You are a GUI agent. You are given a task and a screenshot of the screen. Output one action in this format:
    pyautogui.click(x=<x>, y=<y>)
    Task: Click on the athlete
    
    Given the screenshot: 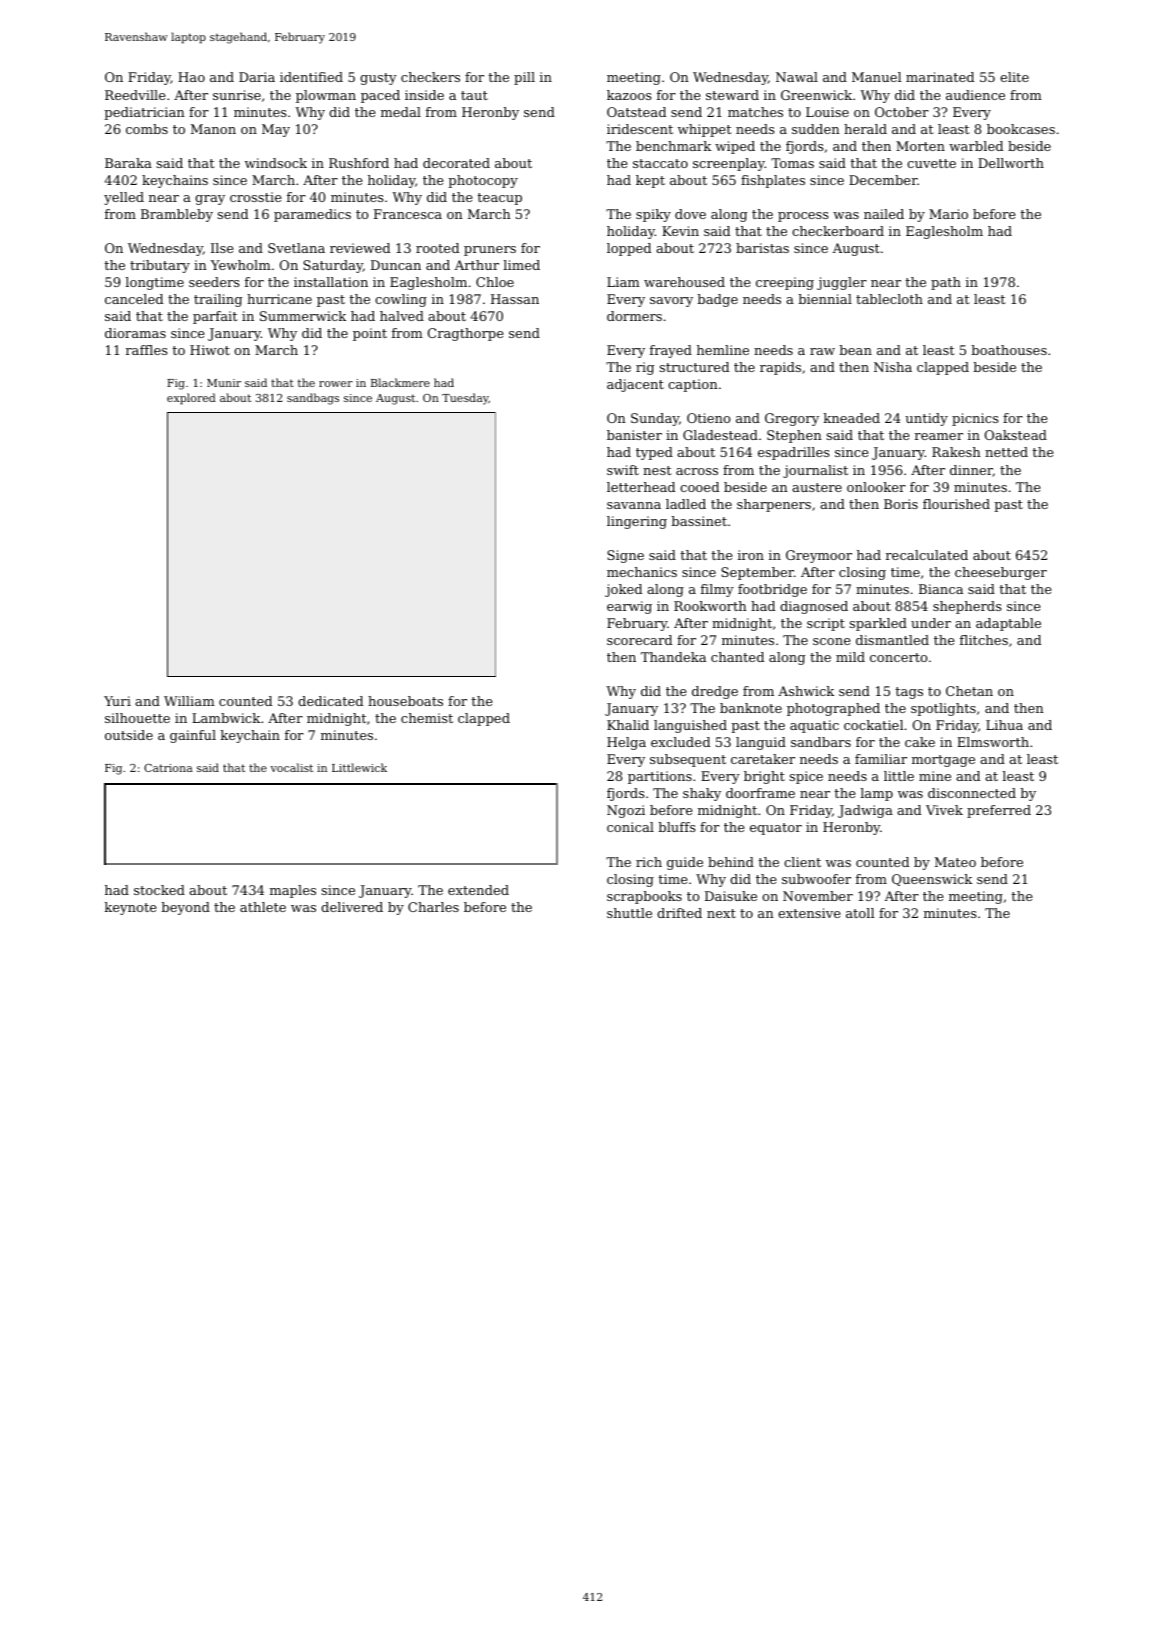 What is the action you would take?
    pyautogui.click(x=263, y=907)
